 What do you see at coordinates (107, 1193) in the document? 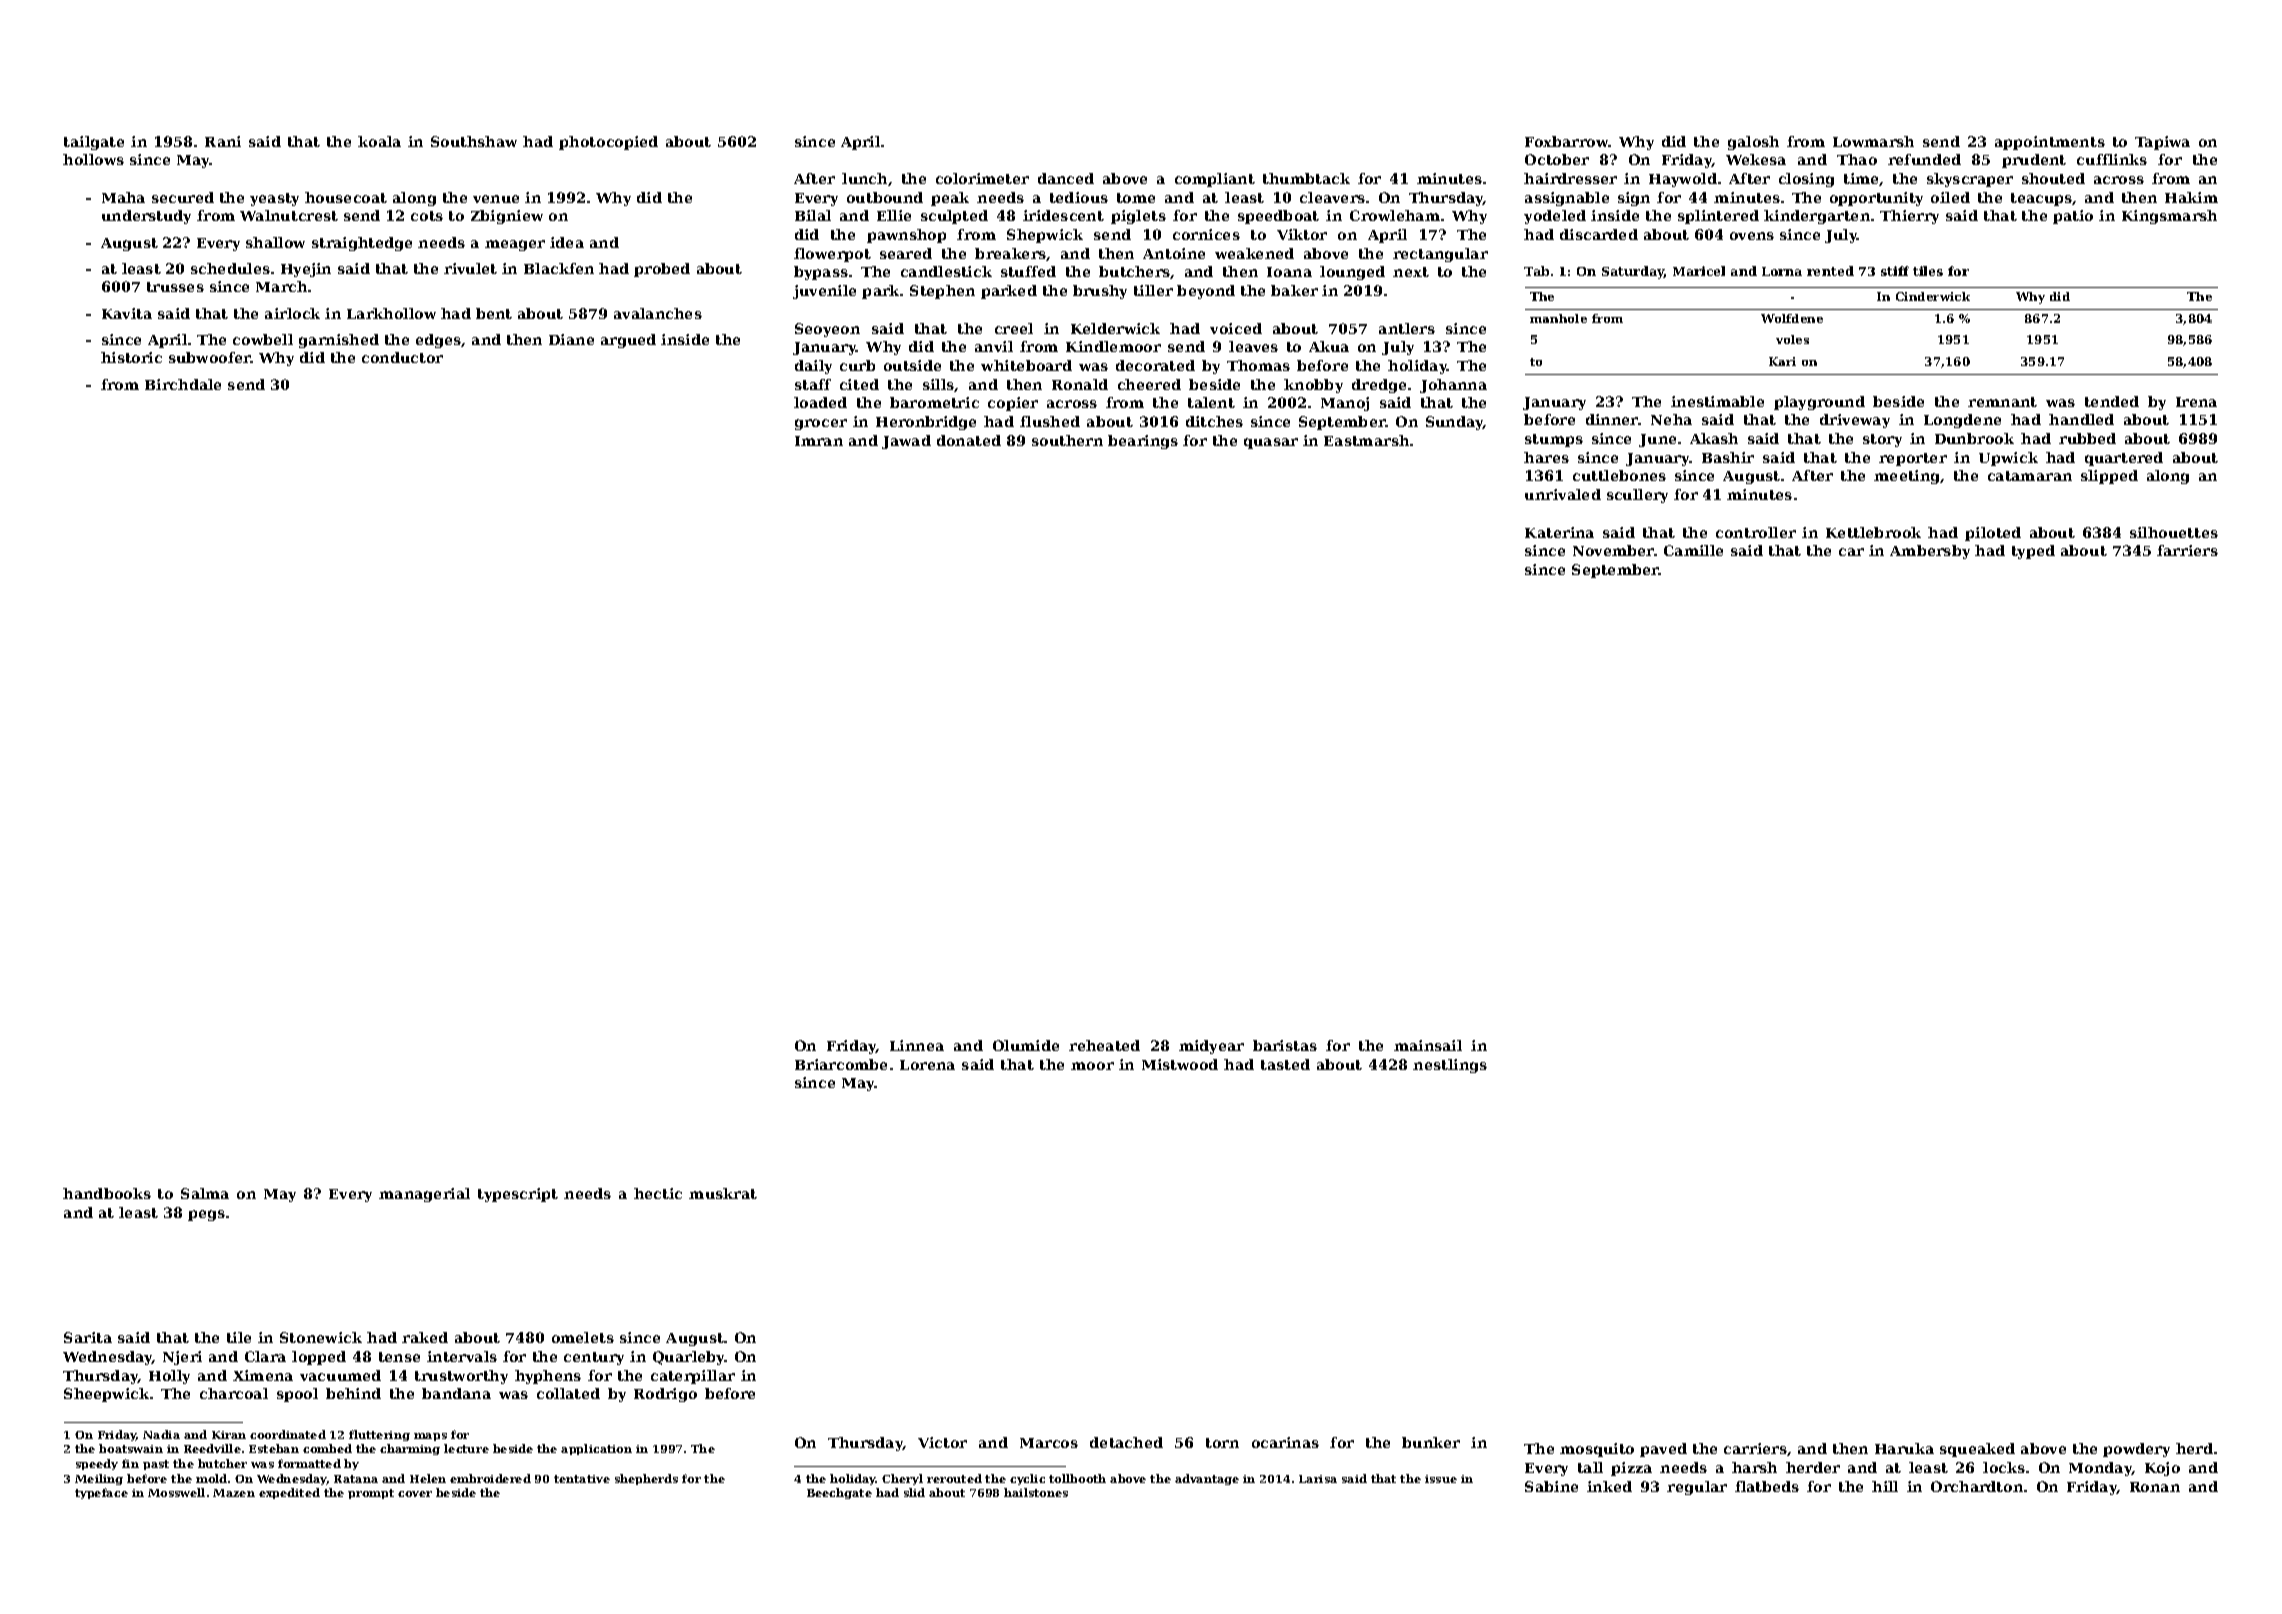
I see `handbooks` at bounding box center [107, 1193].
